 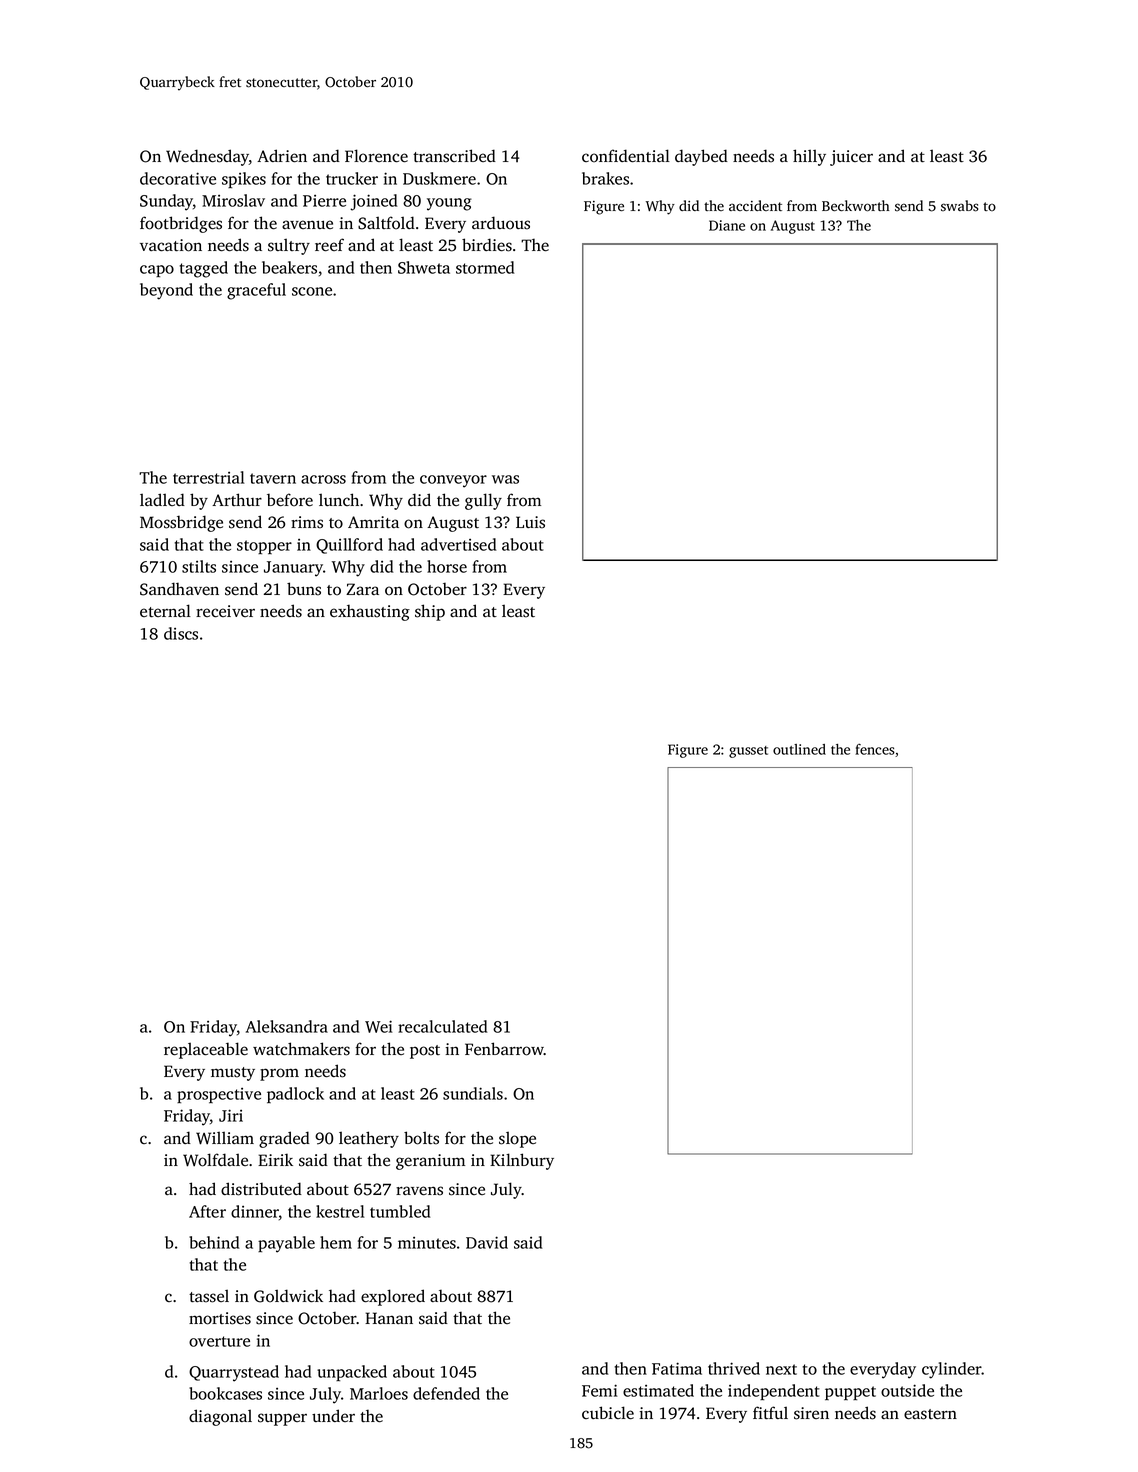 What do you see at coordinates (959, 206) in the image?
I see `swabs` at bounding box center [959, 206].
